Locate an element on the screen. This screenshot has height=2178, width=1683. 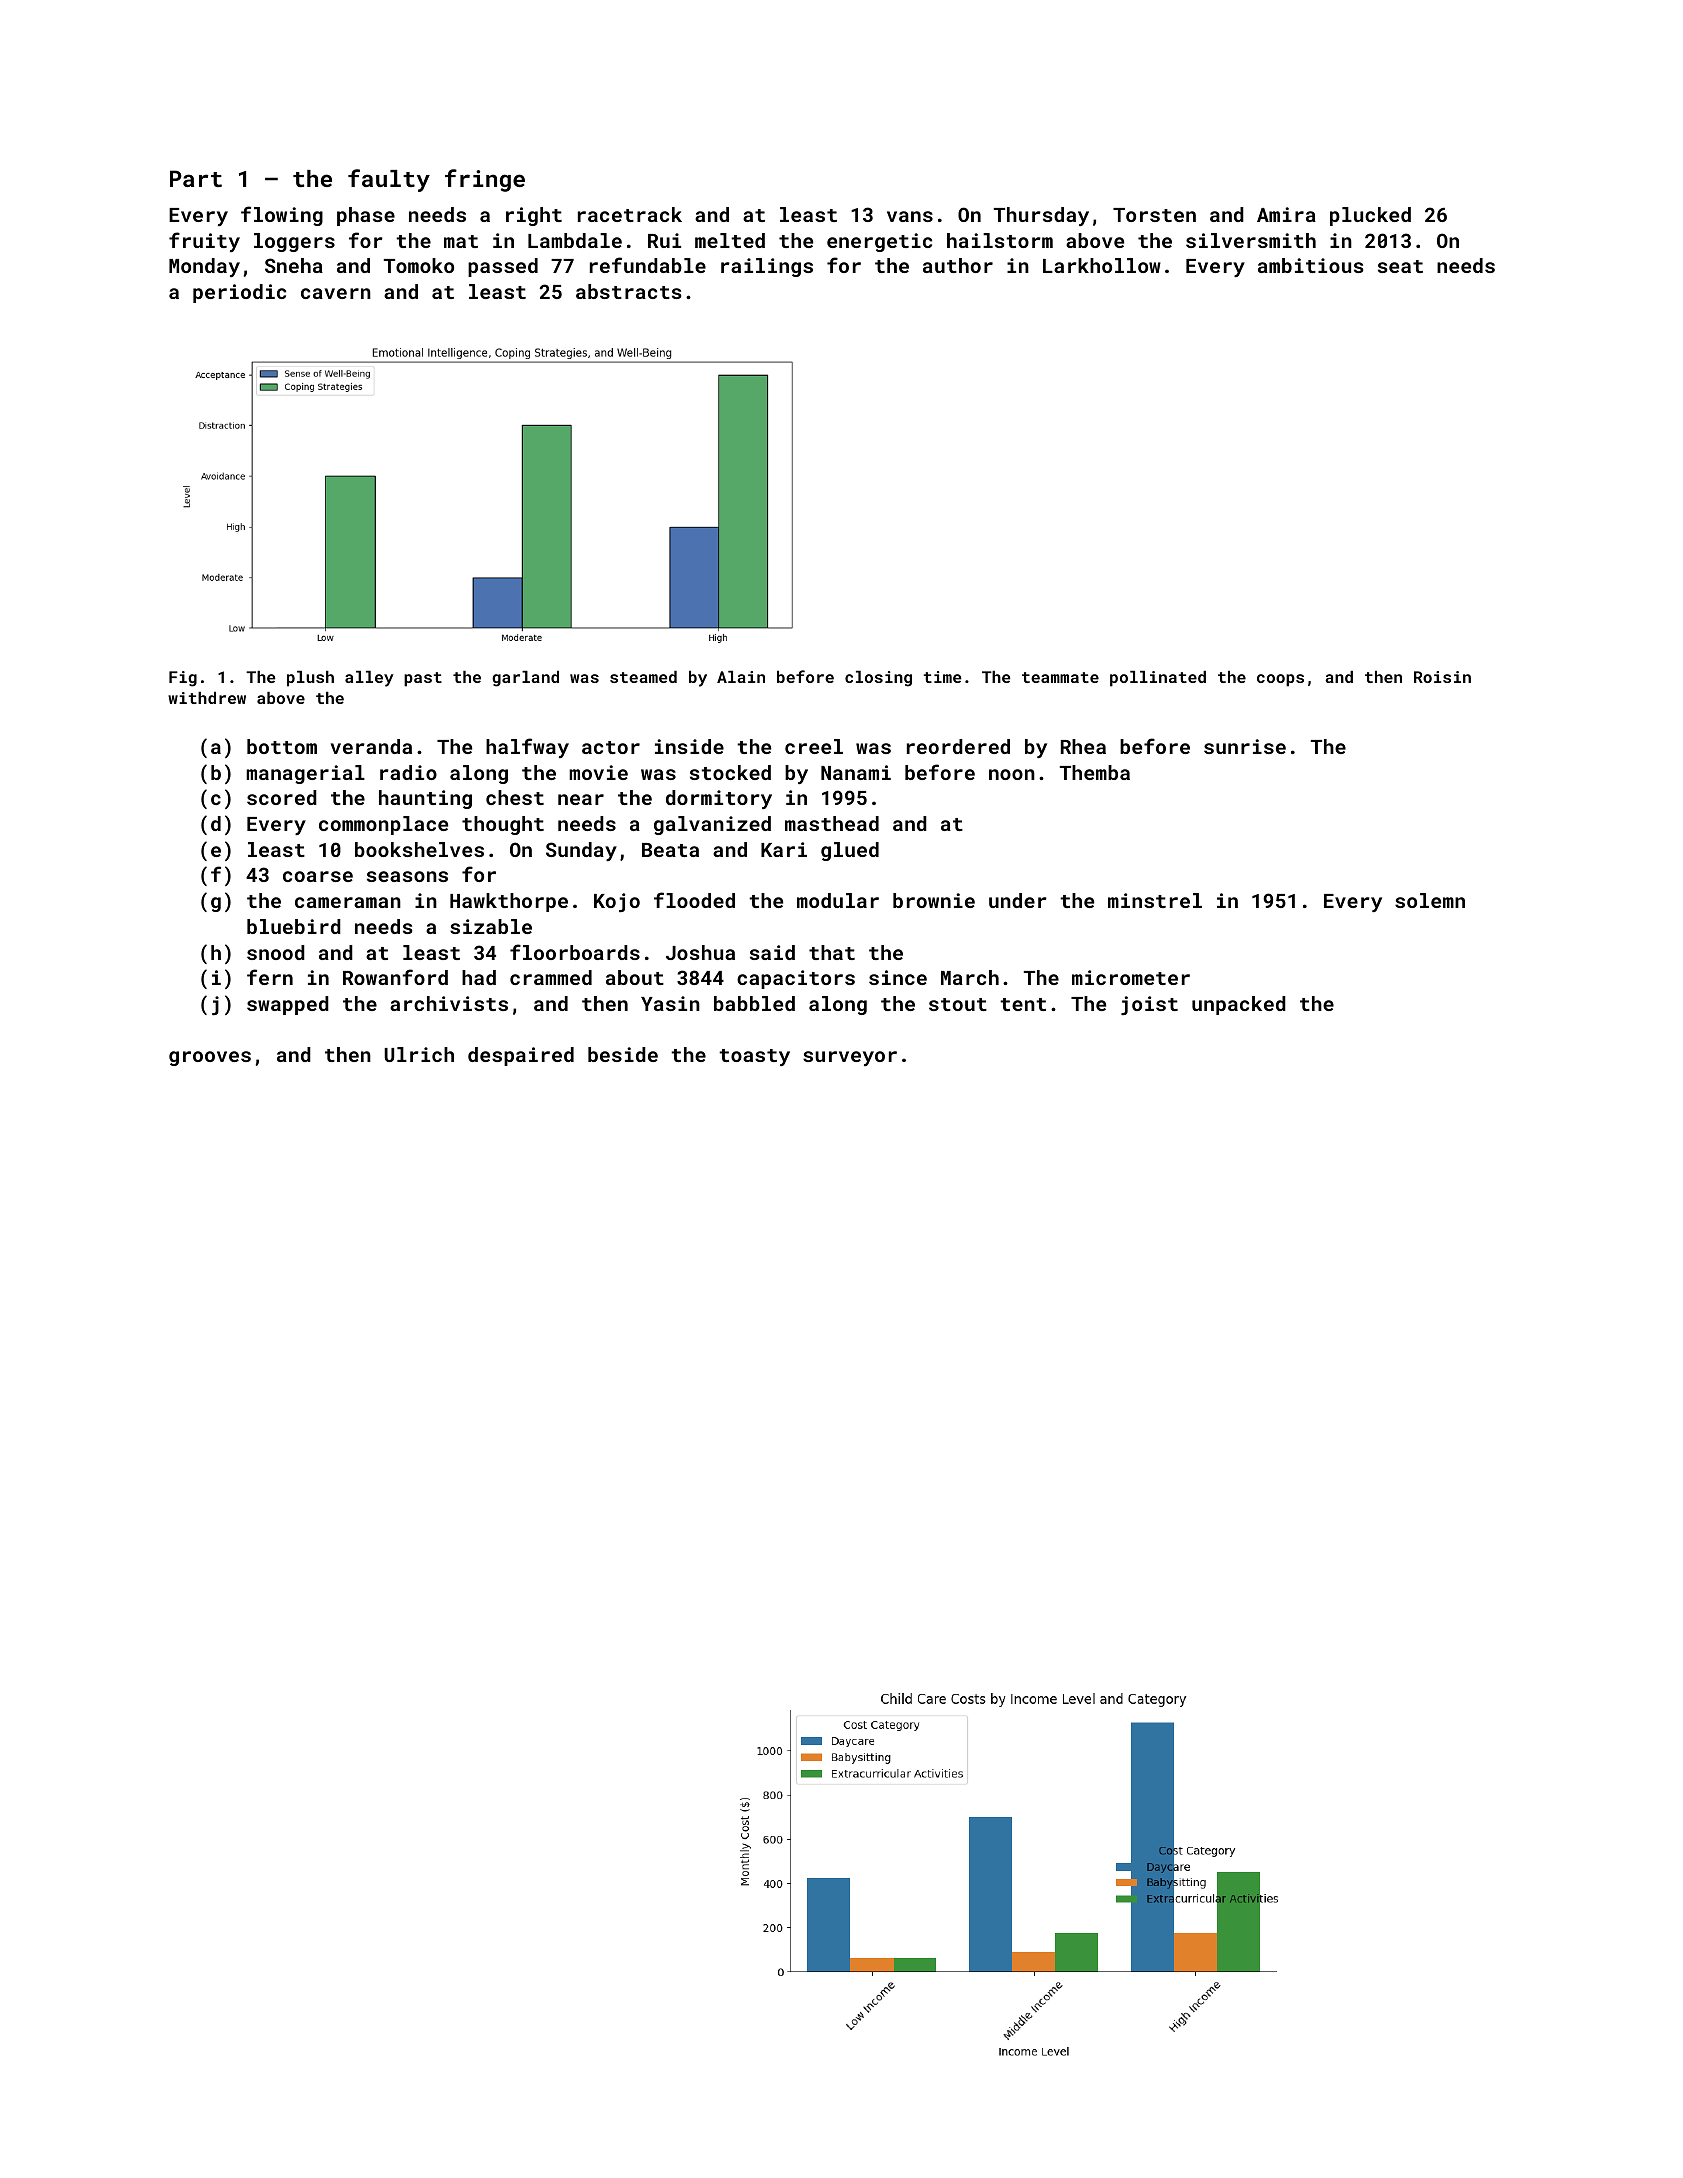
minstrel is located at coordinates (1155, 900).
